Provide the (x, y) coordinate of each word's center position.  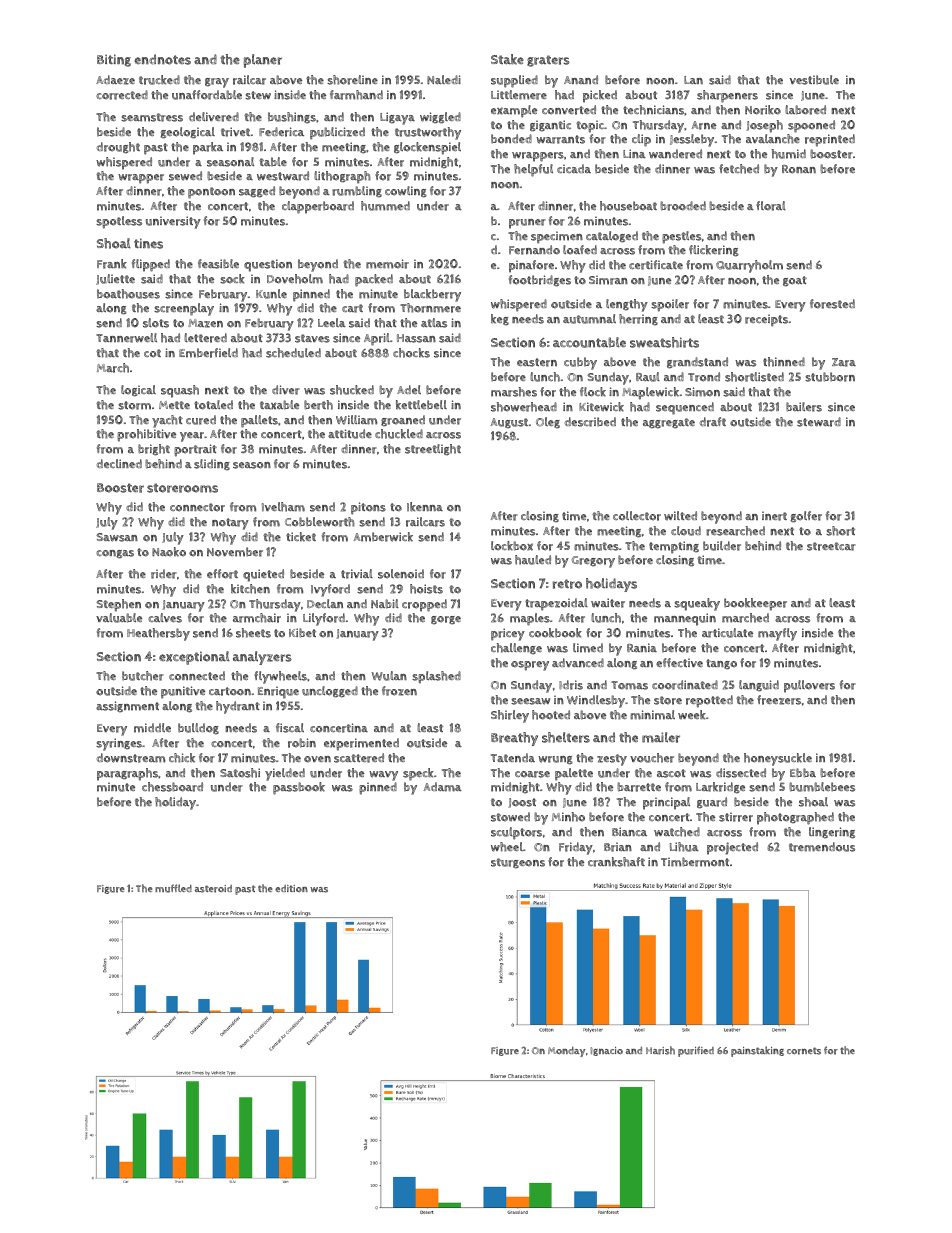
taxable (279, 405)
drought (118, 147)
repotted (709, 701)
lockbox (512, 546)
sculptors (516, 833)
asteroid (213, 889)
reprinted (830, 140)
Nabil (385, 604)
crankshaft (616, 862)
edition (291, 888)
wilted (680, 515)
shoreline (352, 80)
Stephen (118, 605)
